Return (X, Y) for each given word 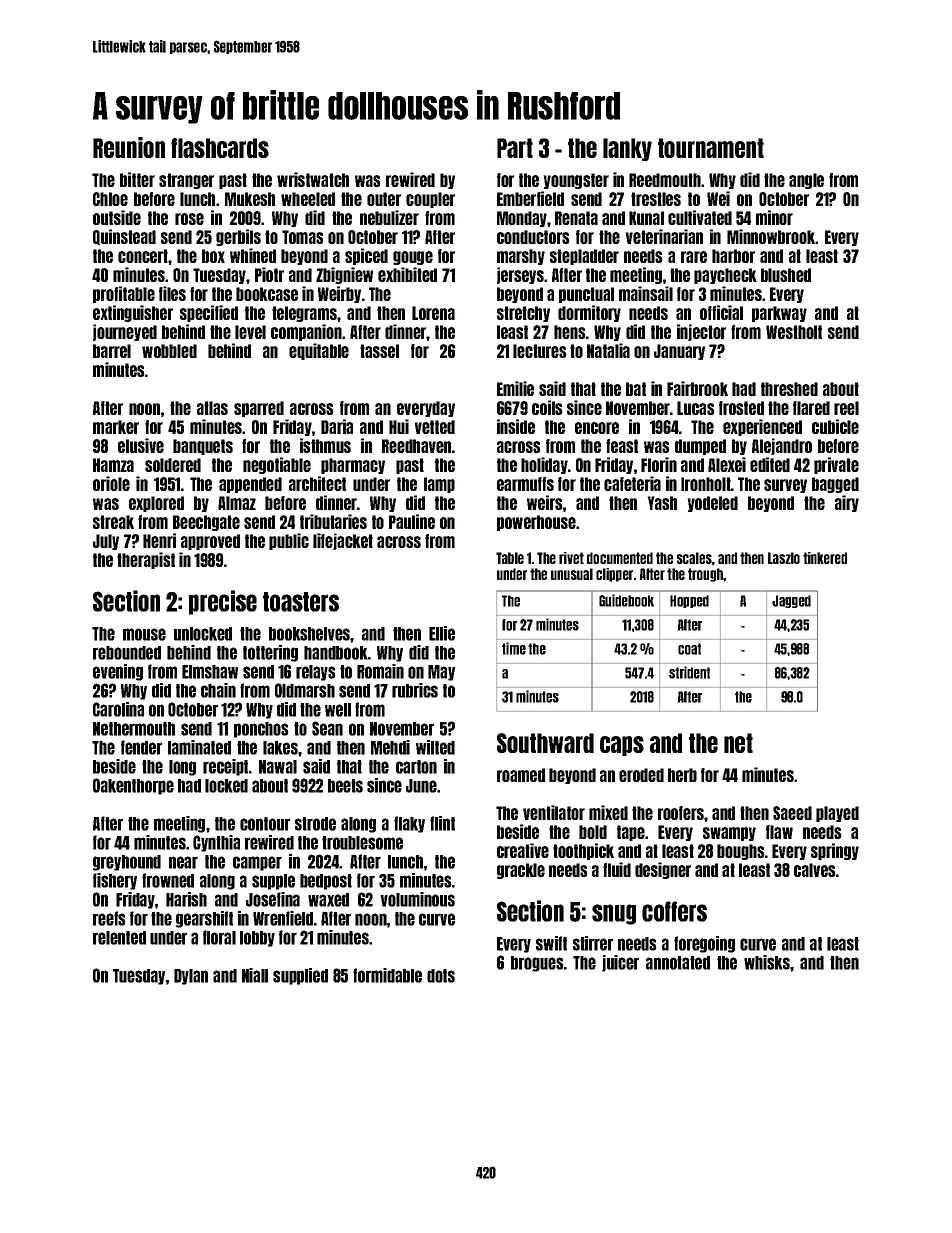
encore (597, 428)
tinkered (825, 558)
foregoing (704, 944)
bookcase (267, 294)
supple (273, 882)
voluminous (417, 899)
